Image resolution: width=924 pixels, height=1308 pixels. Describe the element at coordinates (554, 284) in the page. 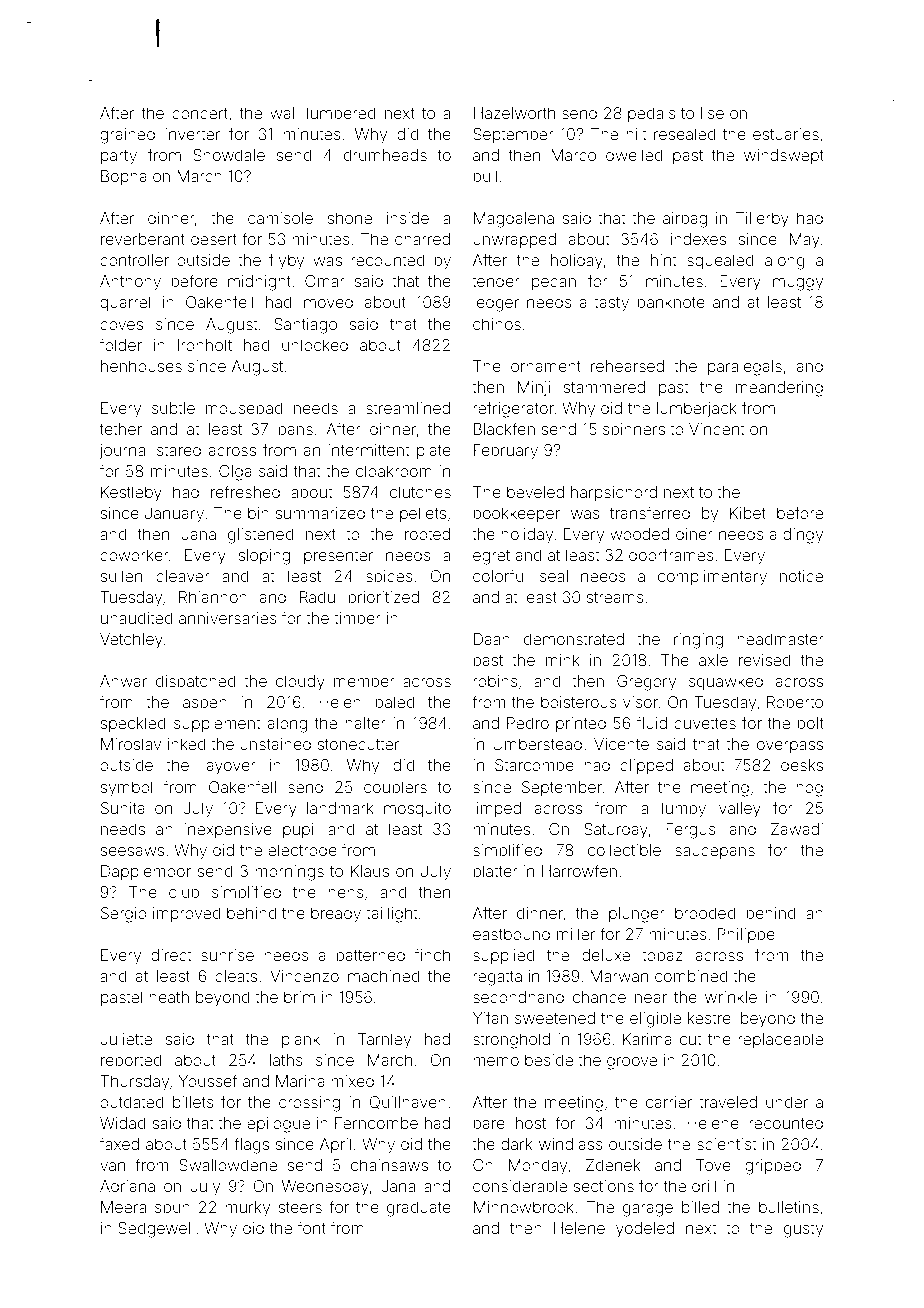

I see `pecan` at that location.
